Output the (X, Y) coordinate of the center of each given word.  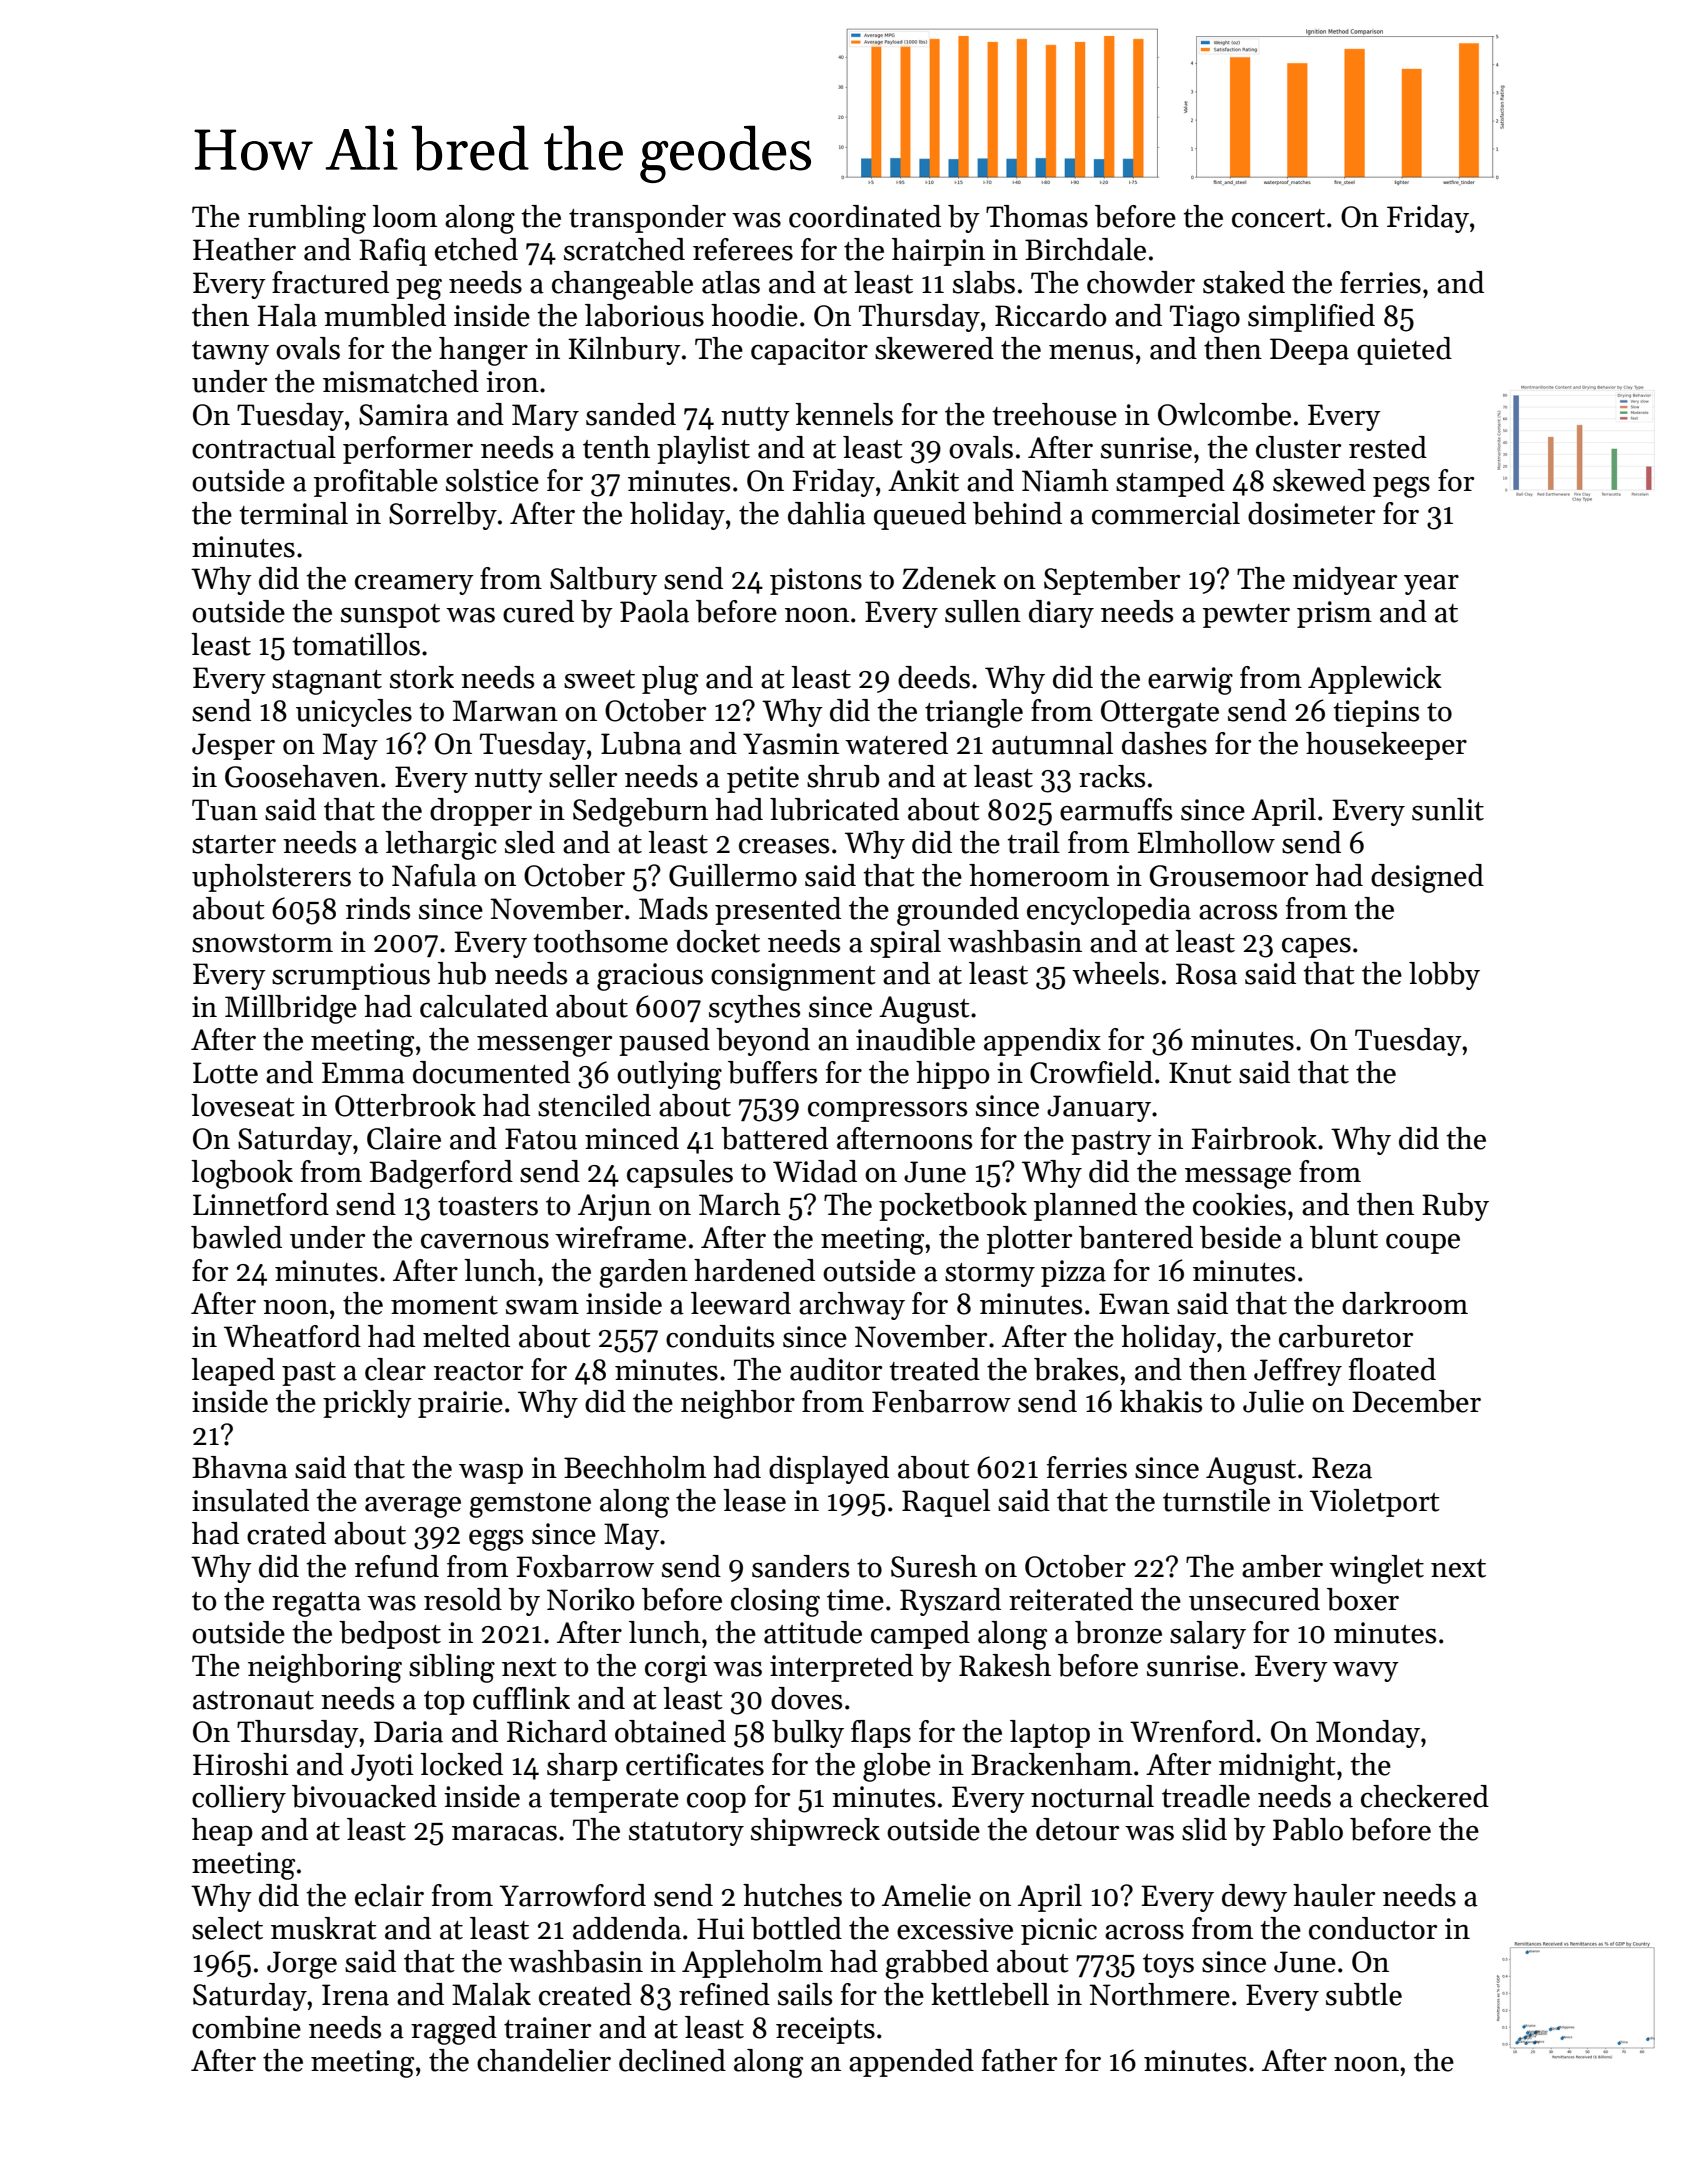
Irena (355, 1995)
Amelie (926, 1895)
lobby (1444, 976)
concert (1278, 218)
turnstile (1216, 1500)
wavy (1366, 1672)
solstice (492, 480)
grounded (958, 911)
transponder (647, 219)
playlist (703, 450)
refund (397, 1566)
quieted (1404, 351)
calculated (484, 1006)
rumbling (307, 219)
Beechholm (635, 1467)
